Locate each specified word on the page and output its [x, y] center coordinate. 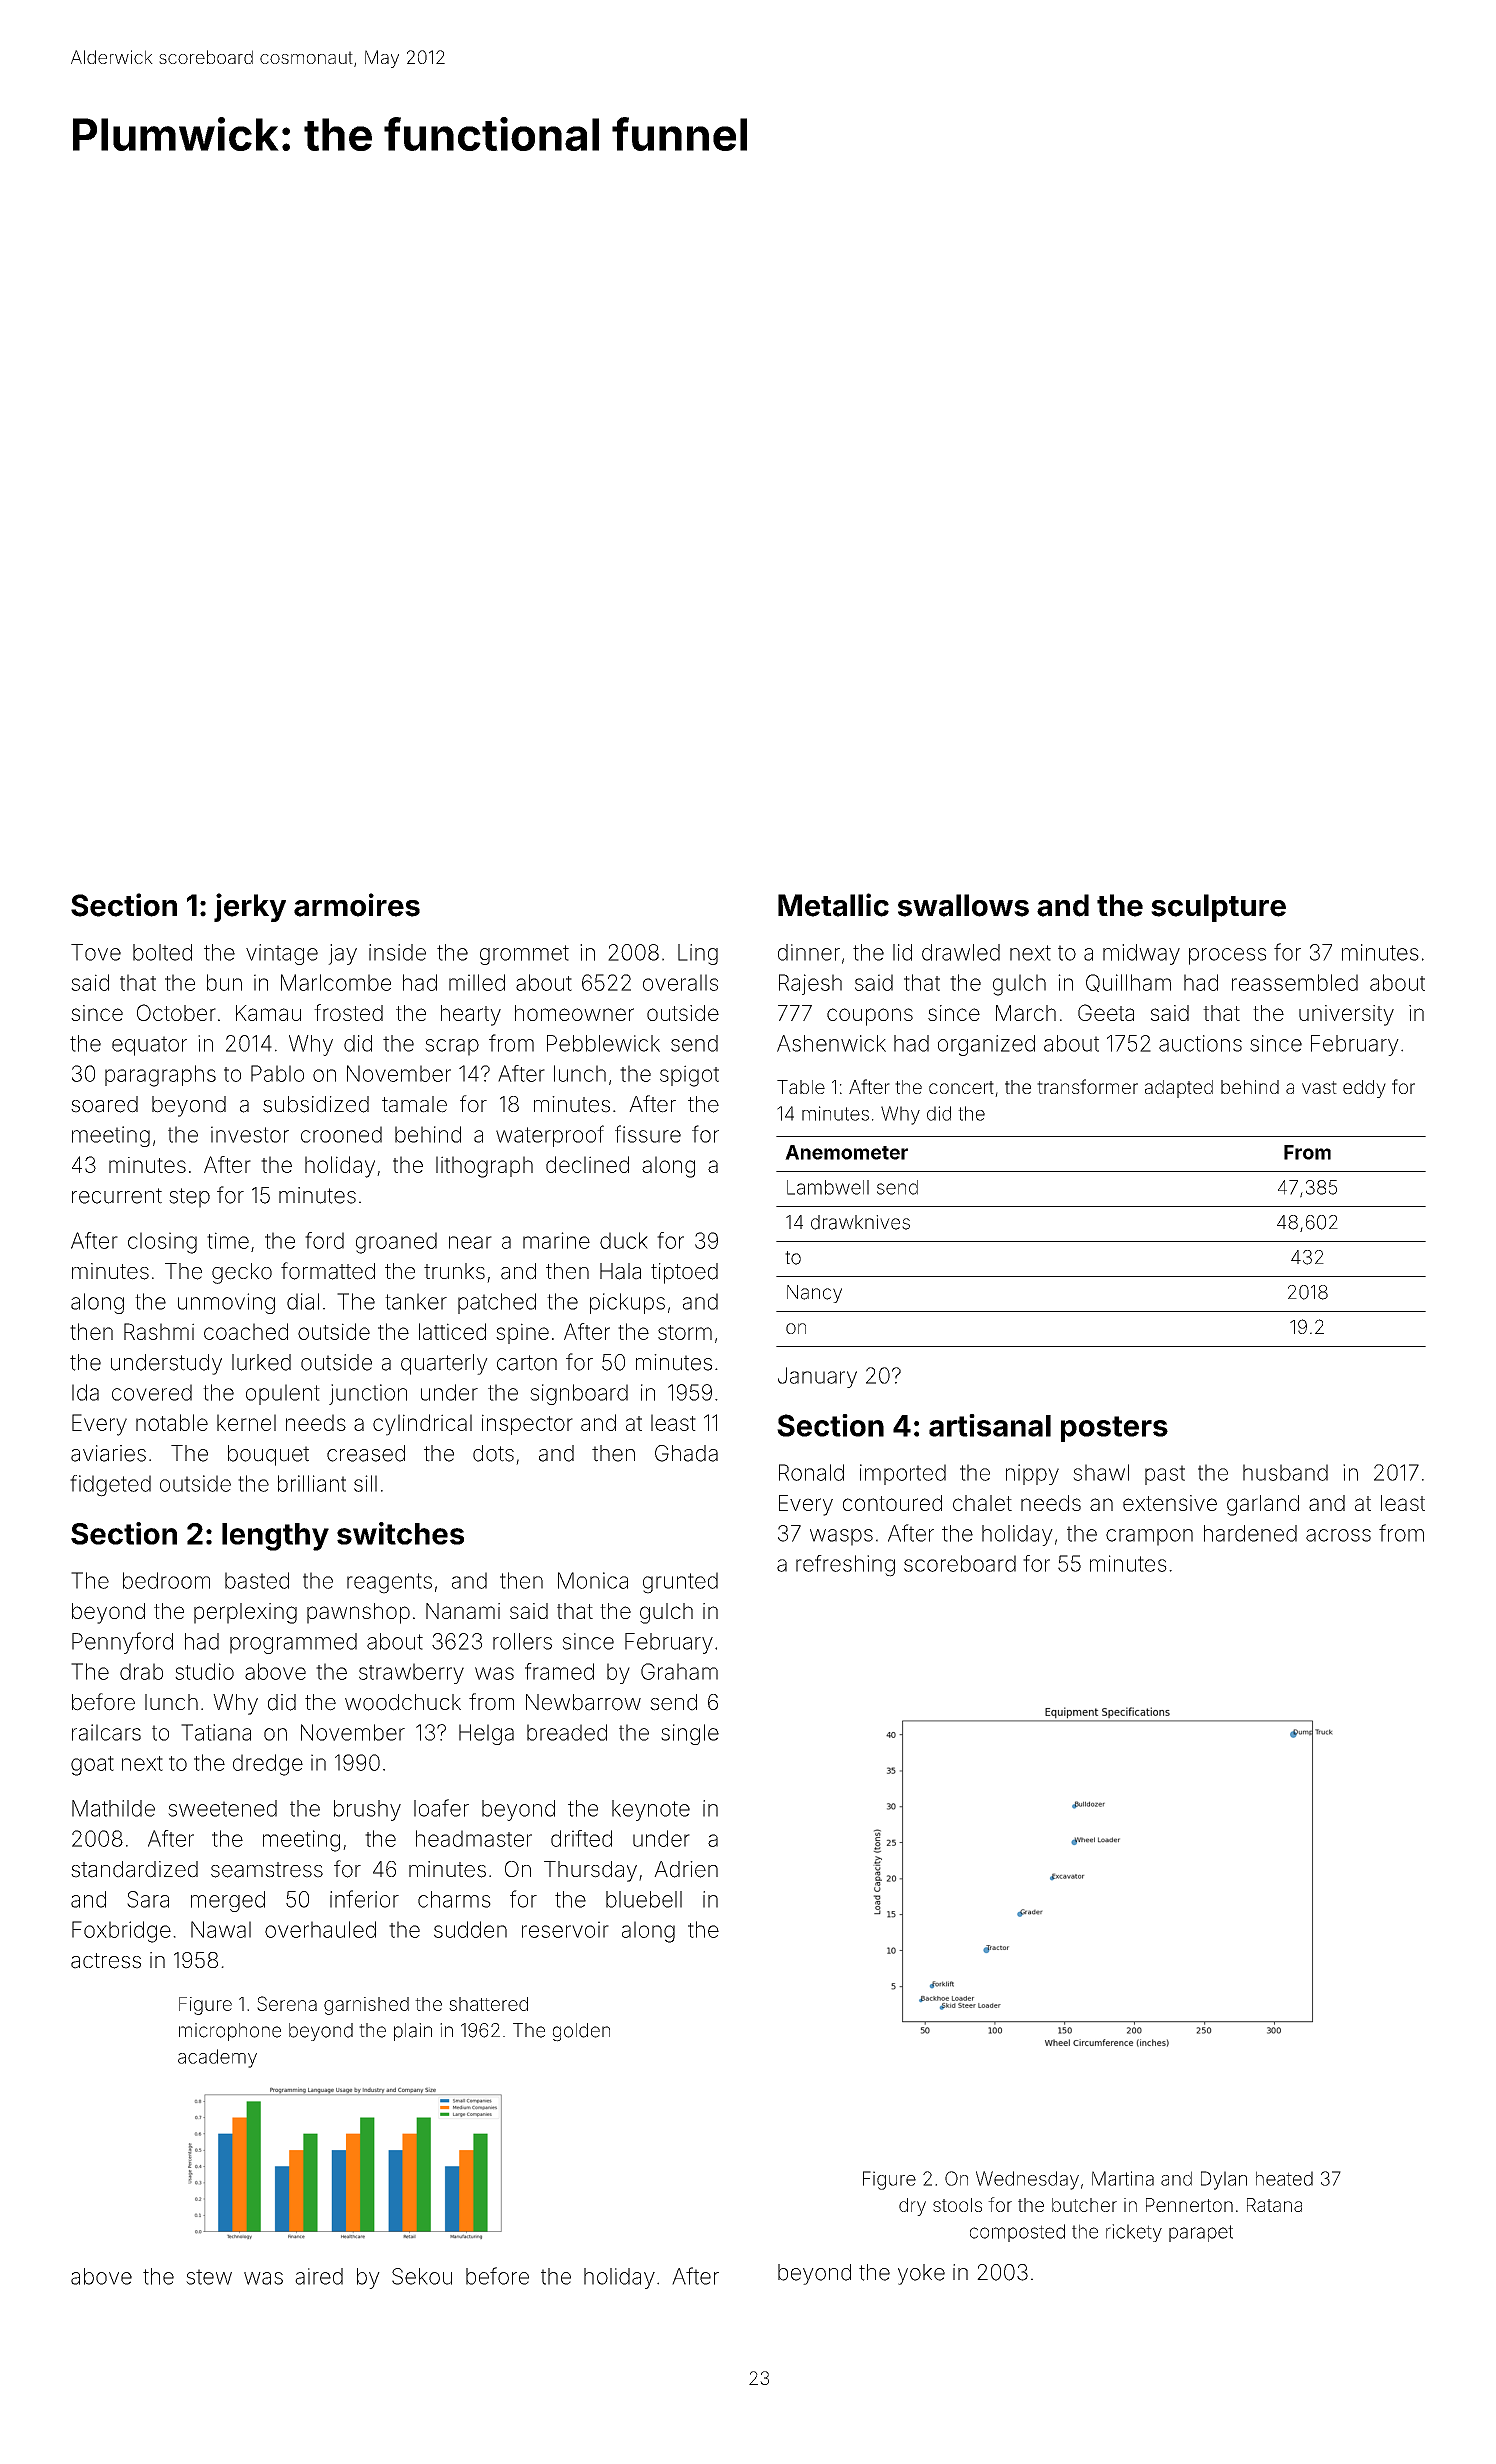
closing [162, 1243]
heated [1284, 2178]
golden [581, 2032]
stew [209, 2277]
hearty [471, 1015]
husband [1285, 1472]
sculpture [1218, 908]
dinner [809, 952]
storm [685, 1332]
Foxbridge [121, 1932]
